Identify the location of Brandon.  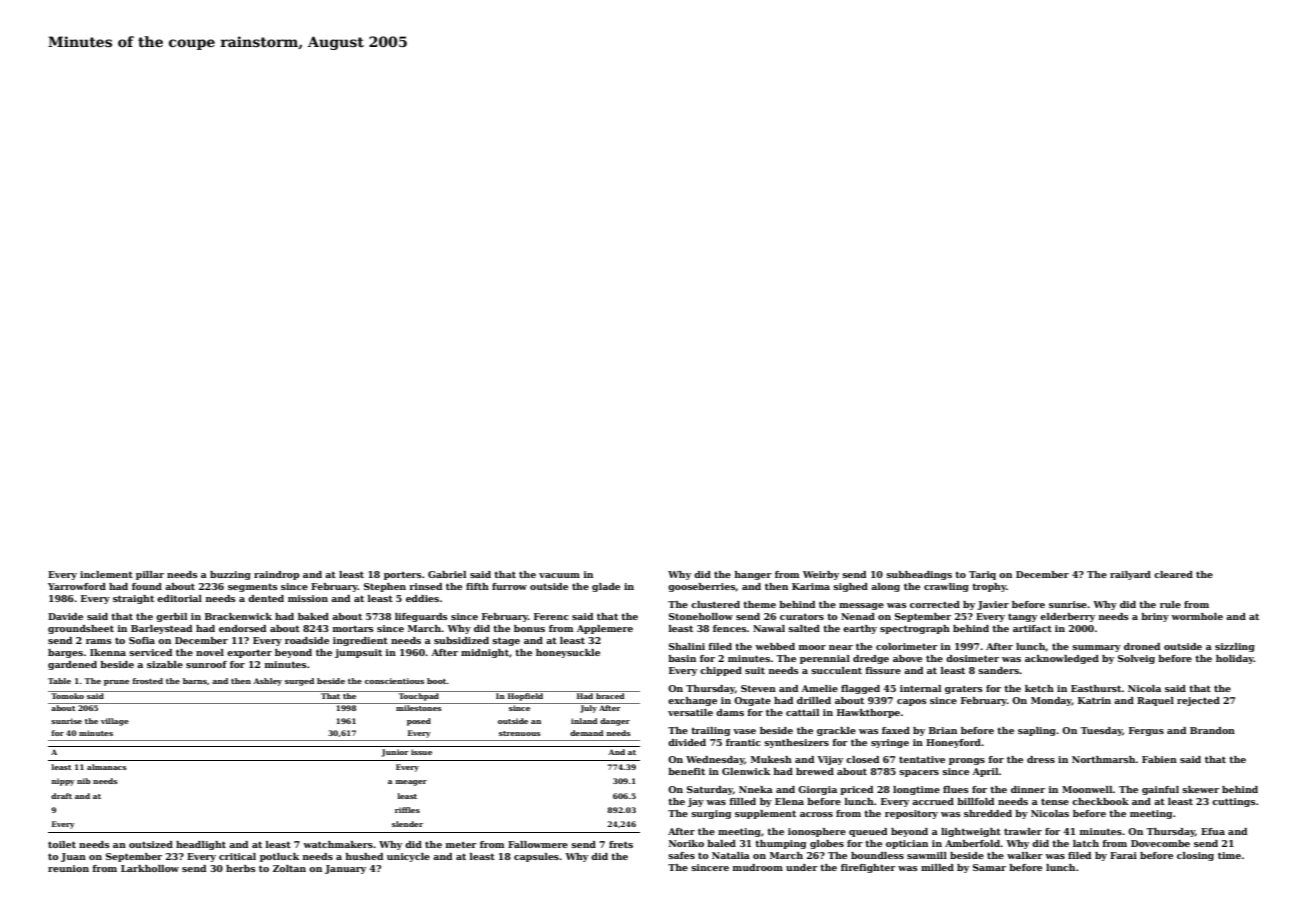
(1212, 730).
